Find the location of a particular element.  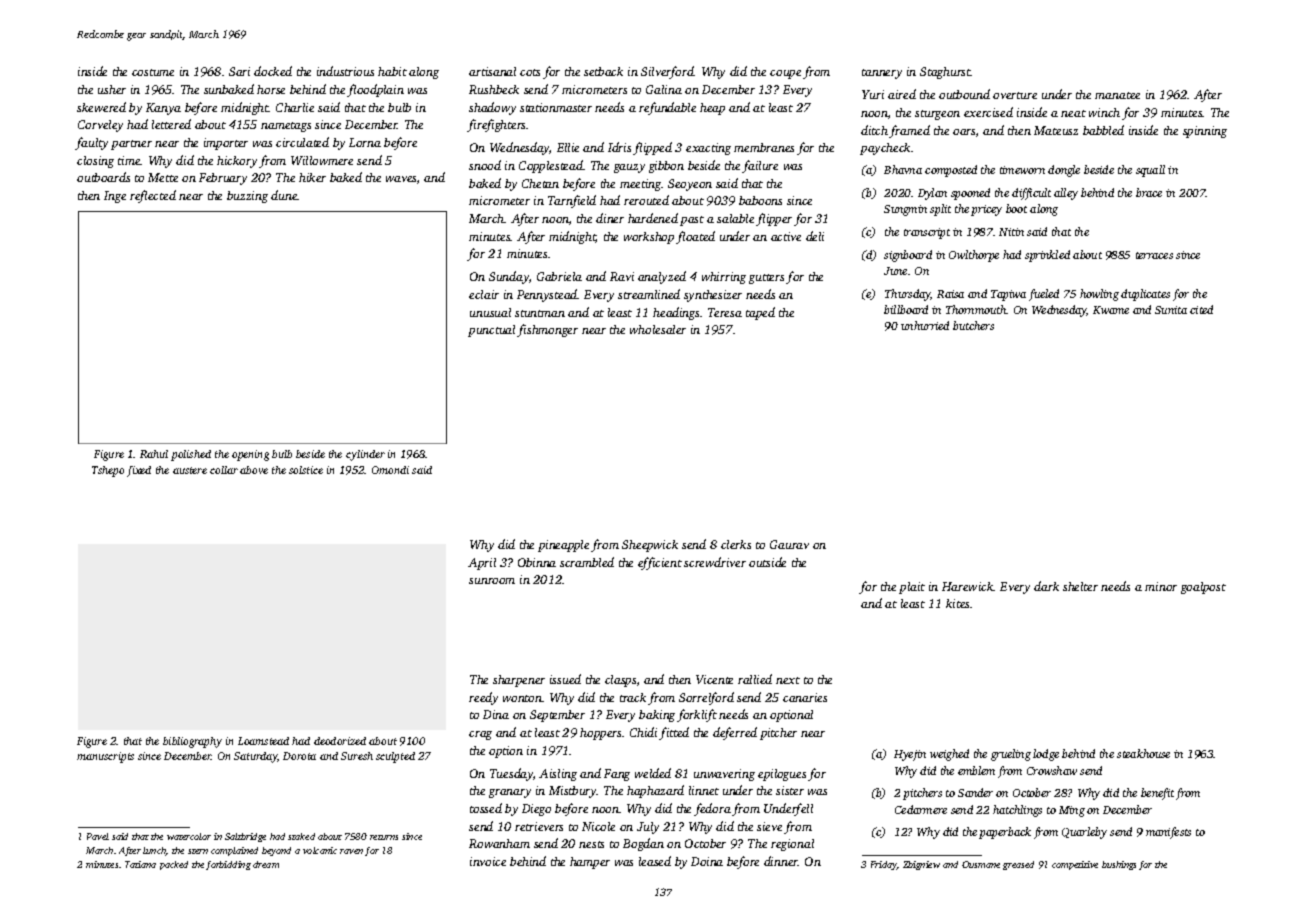

beyond is located at coordinates (276, 851).
